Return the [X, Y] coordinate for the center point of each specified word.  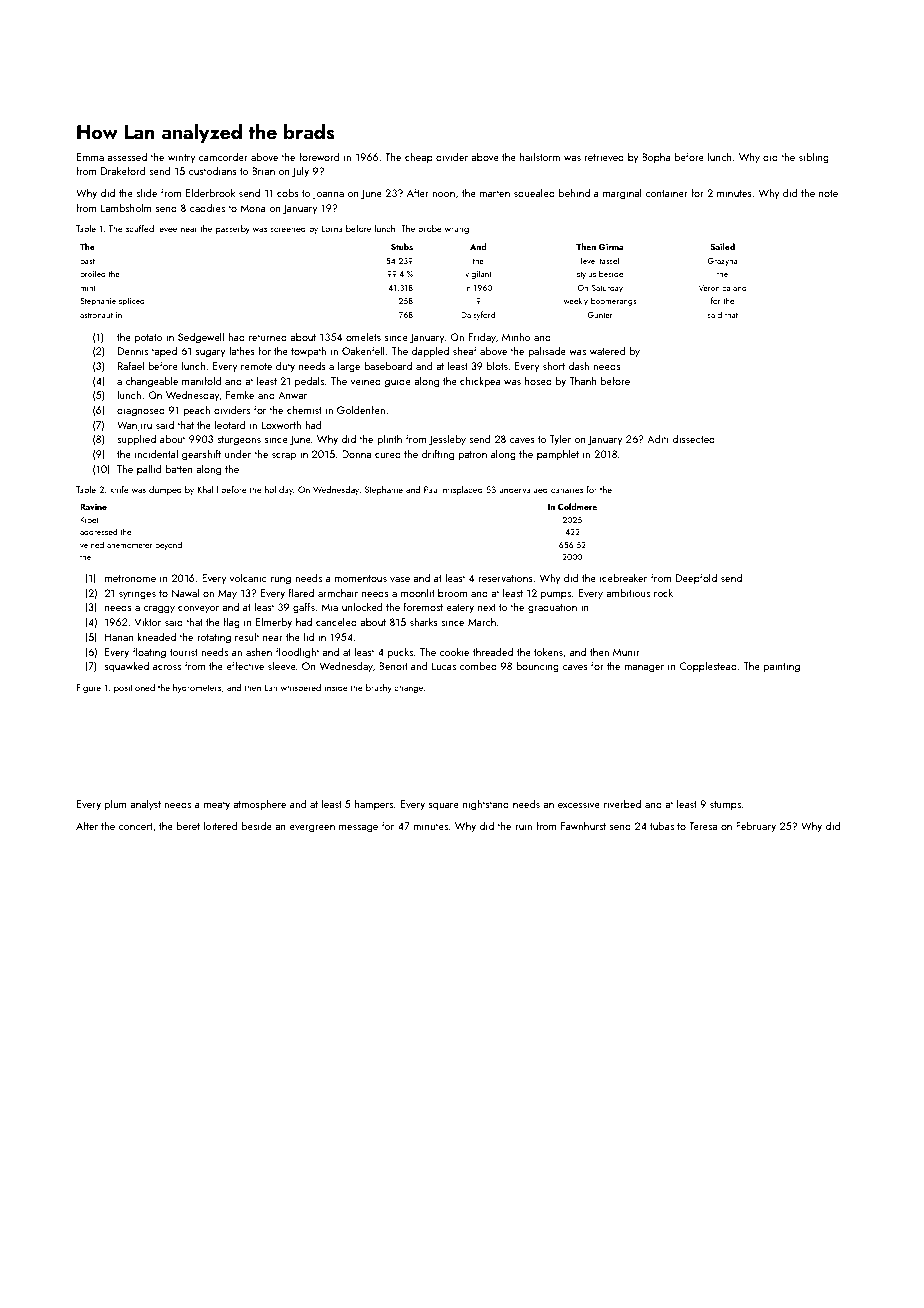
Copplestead [708, 666]
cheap [419, 157]
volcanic [248, 577]
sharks [424, 621]
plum [116, 804]
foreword [319, 156]
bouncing [537, 667]
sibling [814, 158]
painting [782, 667]
